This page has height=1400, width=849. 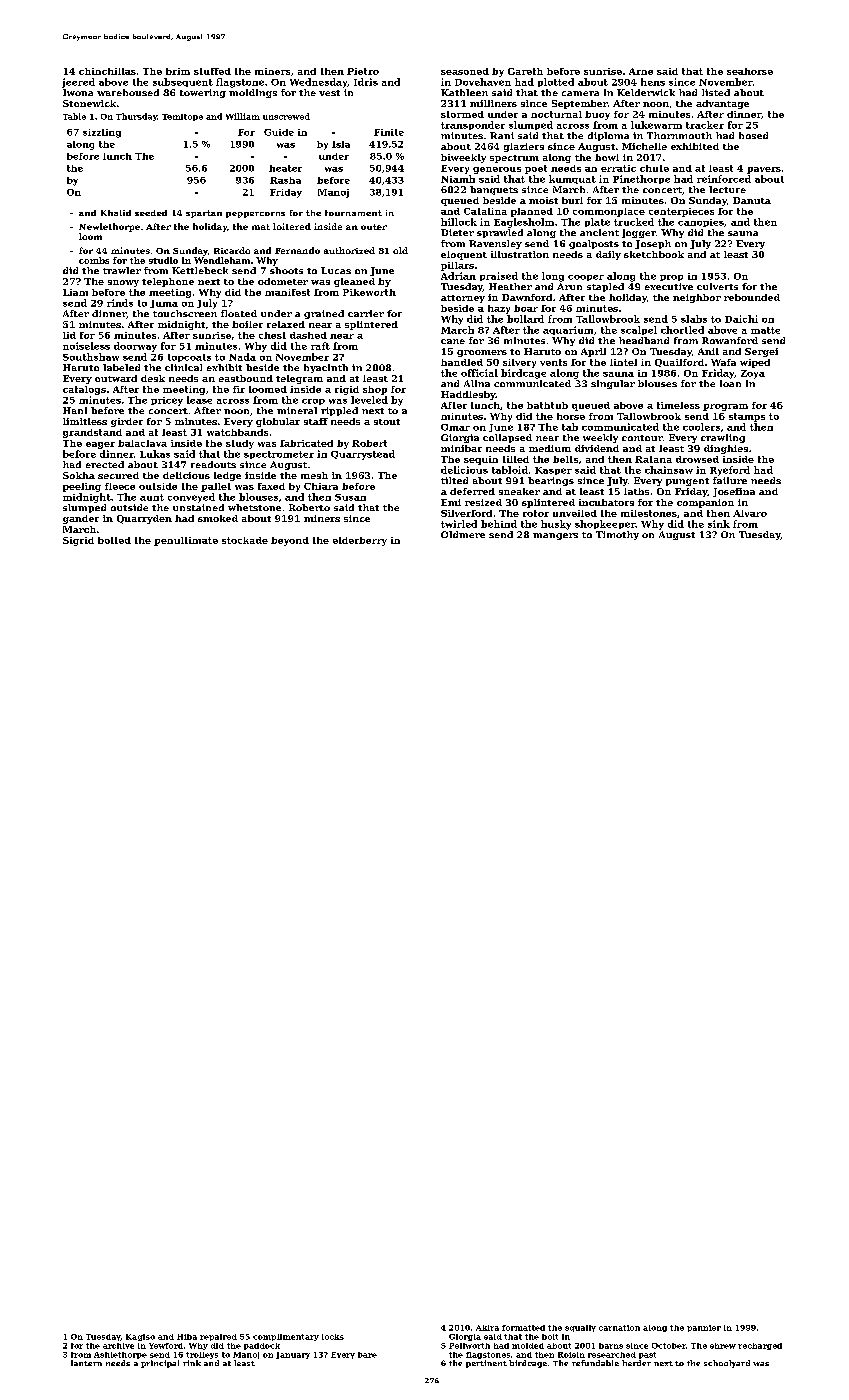 What do you see at coordinates (719, 524) in the page?
I see `sink` at bounding box center [719, 524].
